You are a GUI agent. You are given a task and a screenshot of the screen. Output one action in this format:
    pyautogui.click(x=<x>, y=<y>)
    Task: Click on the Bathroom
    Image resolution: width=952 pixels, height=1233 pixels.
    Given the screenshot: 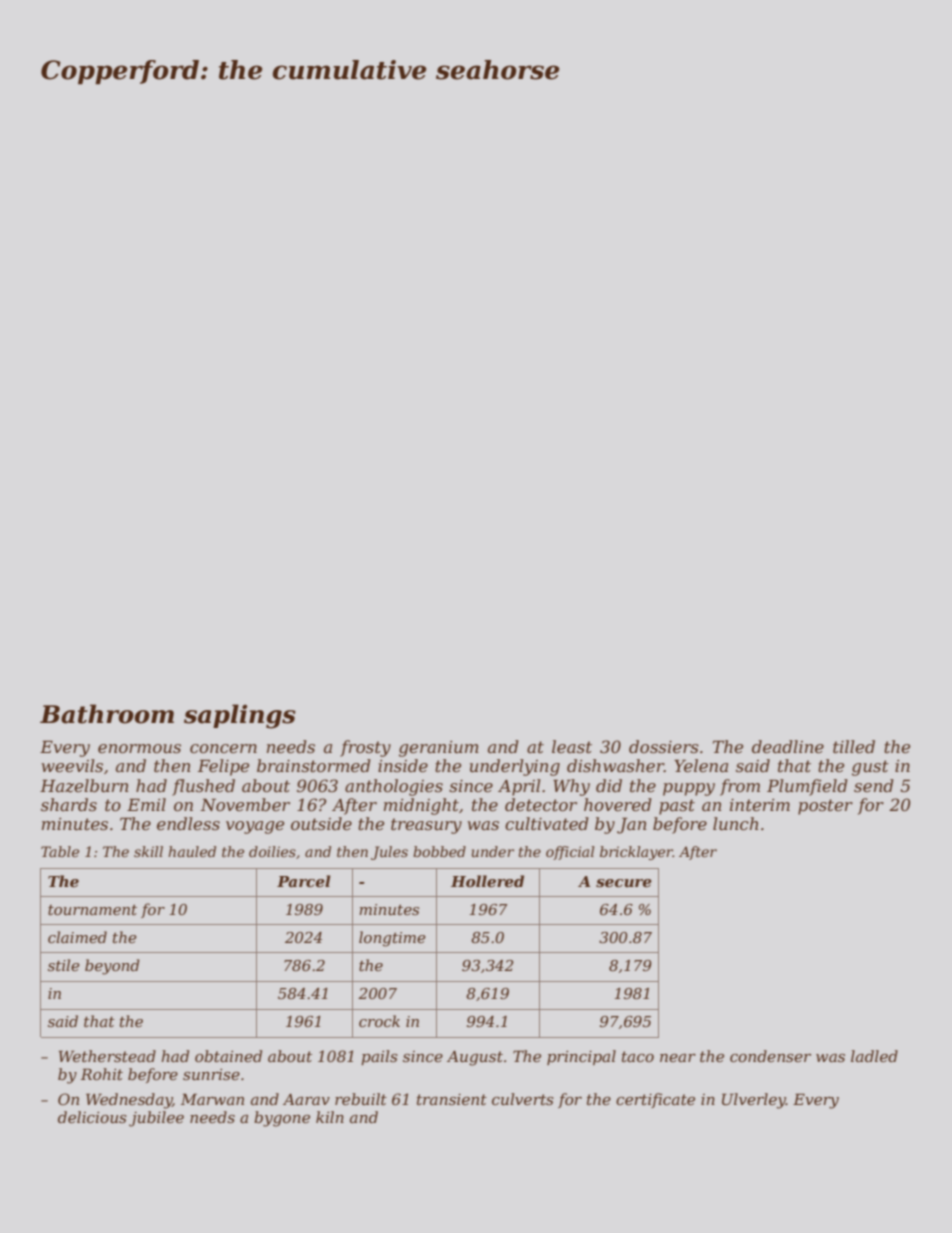 What is the action you would take?
    pyautogui.click(x=107, y=714)
